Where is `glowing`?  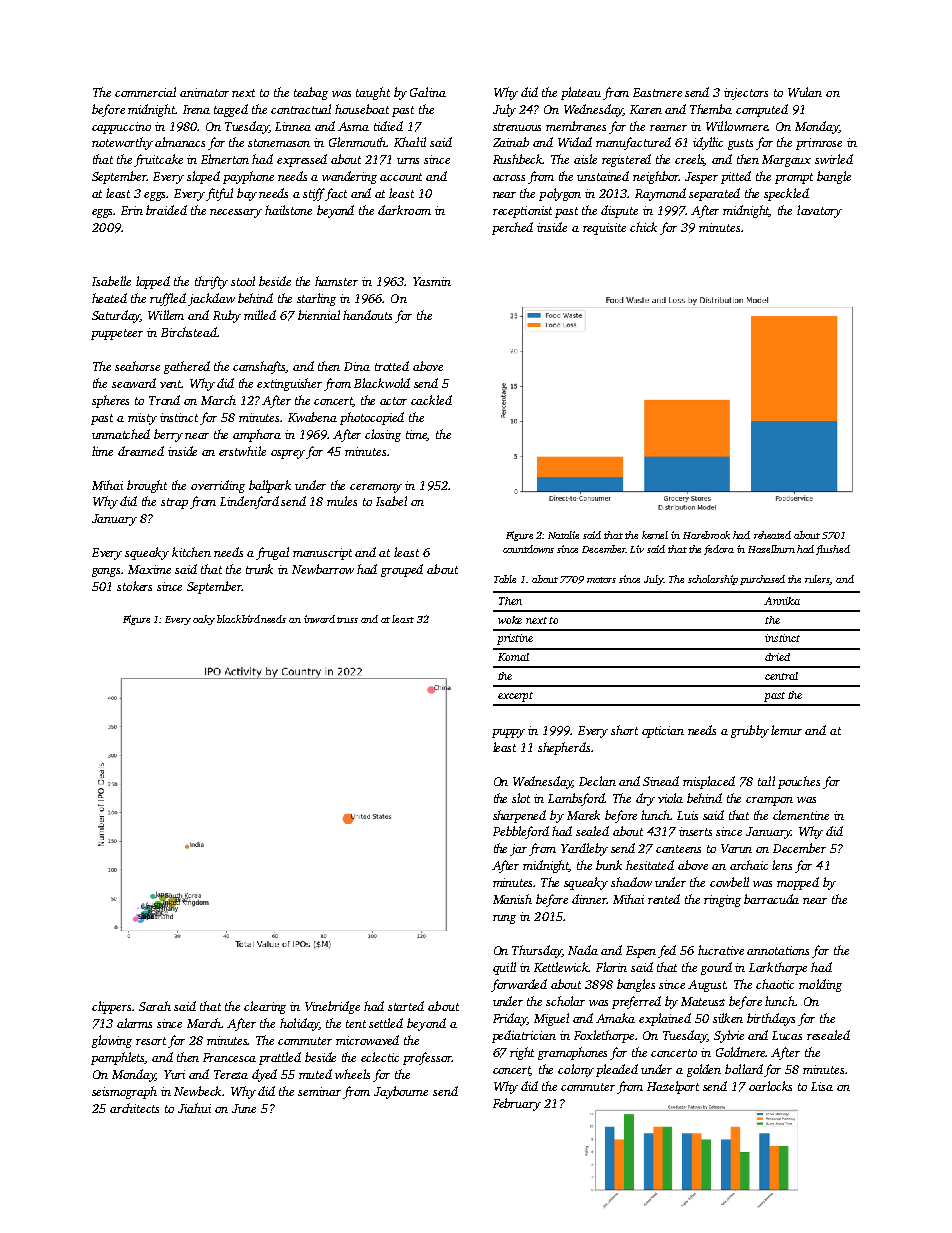
glowing is located at coordinates (112, 1041).
